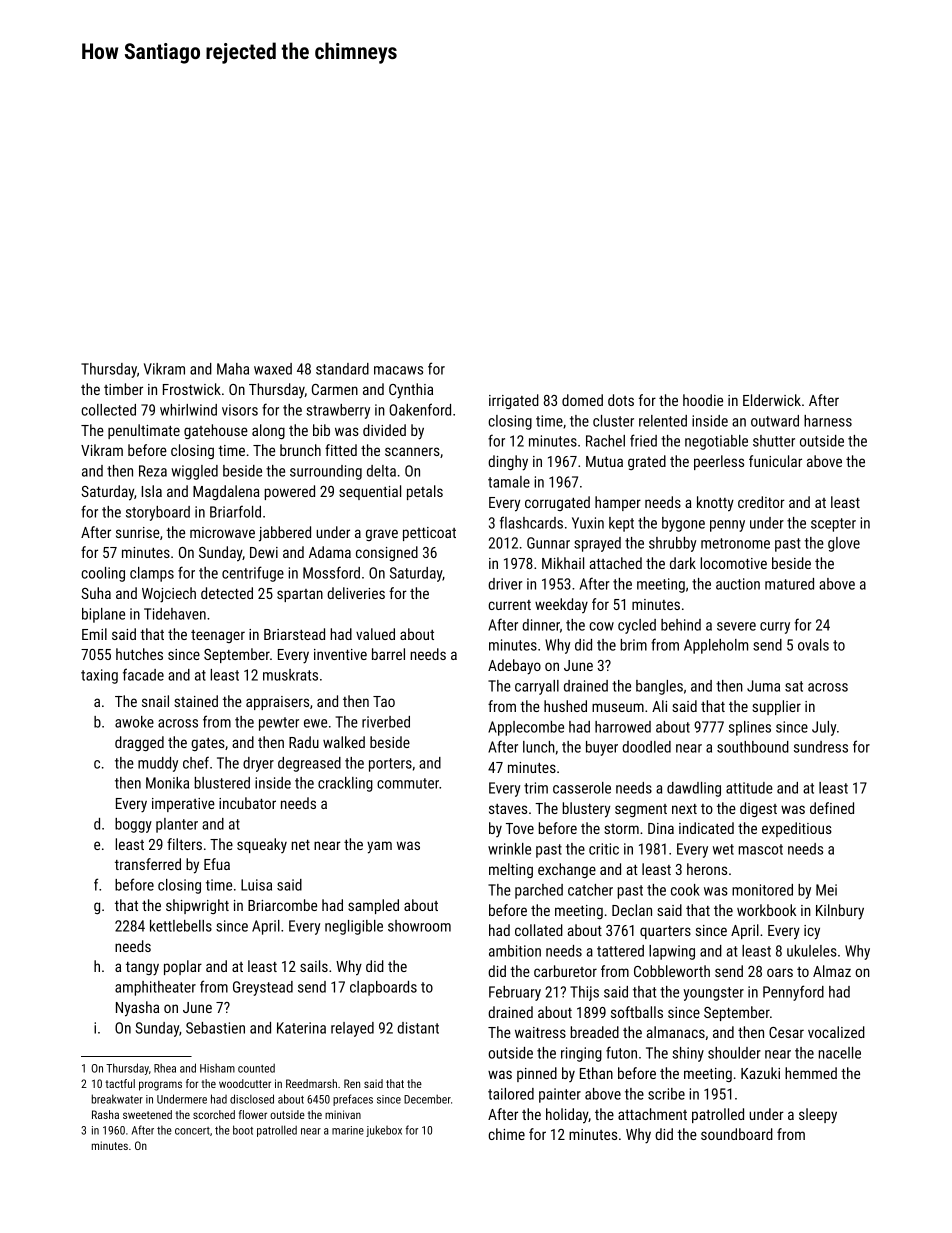 This screenshot has height=1233, width=952. What do you see at coordinates (672, 971) in the screenshot?
I see `Cobbleworth` at bounding box center [672, 971].
